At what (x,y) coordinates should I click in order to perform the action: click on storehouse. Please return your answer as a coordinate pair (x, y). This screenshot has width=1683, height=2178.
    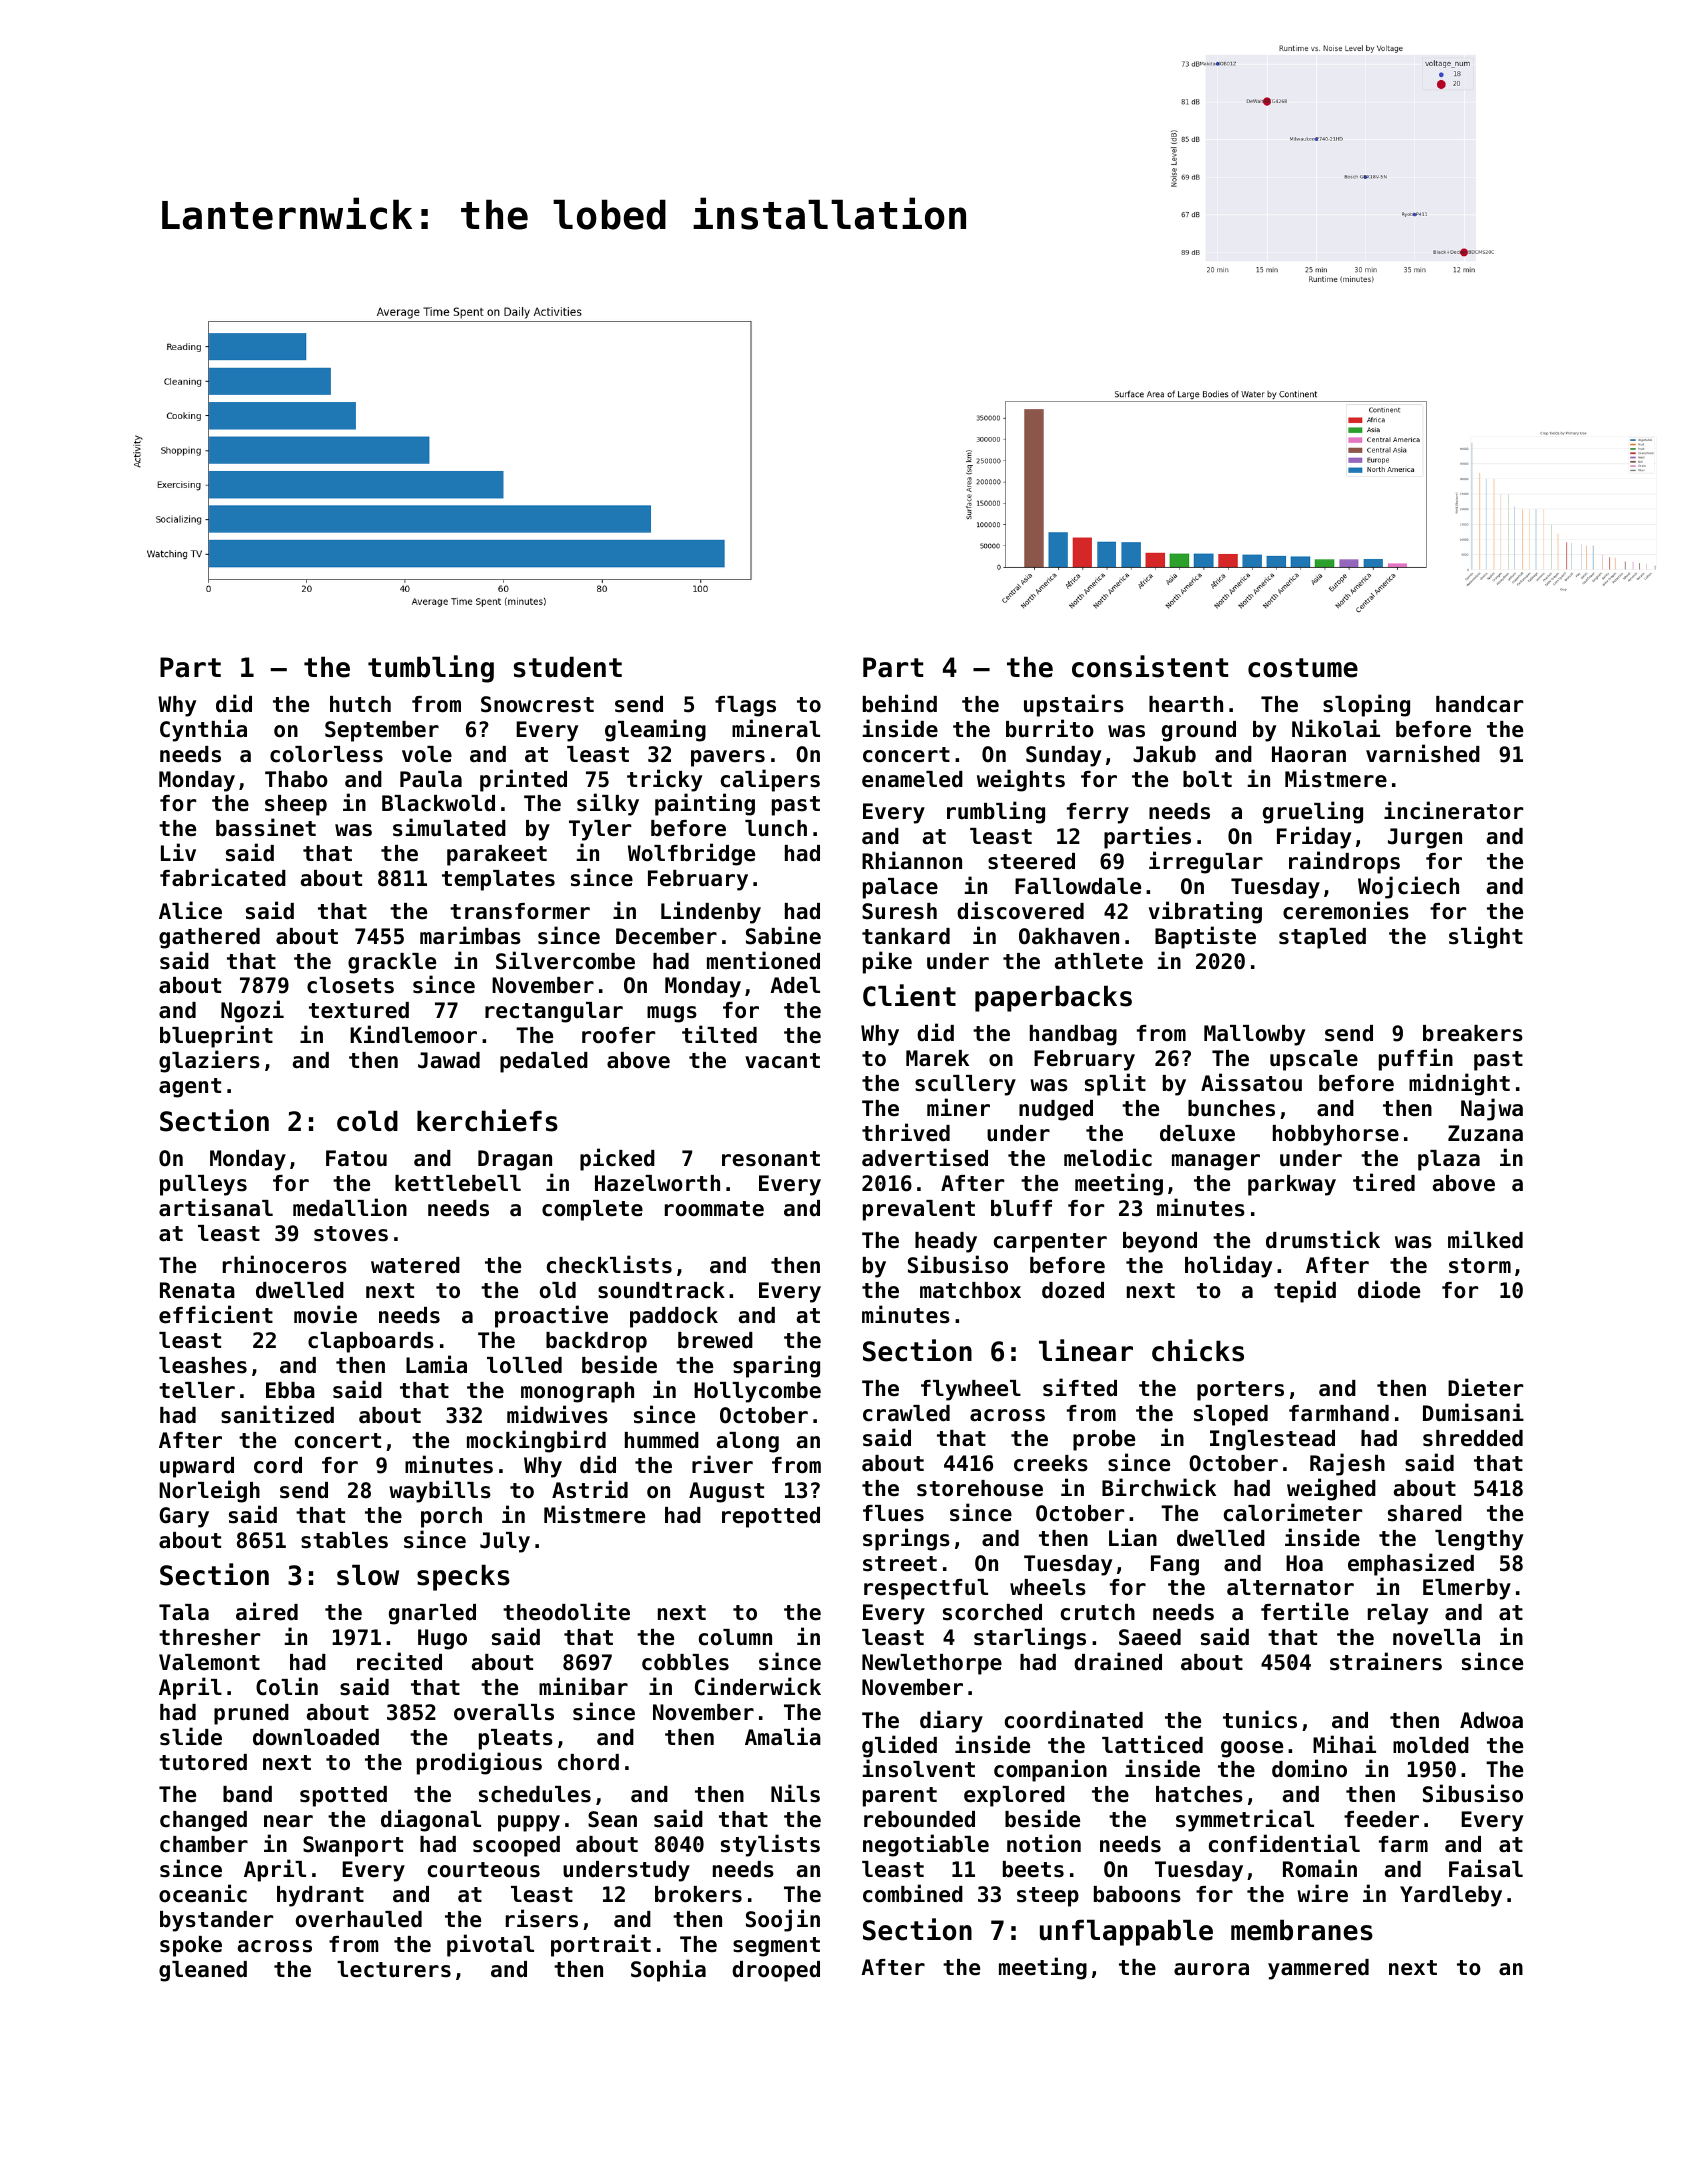
    Looking at the image, I should click on (980, 1488).
